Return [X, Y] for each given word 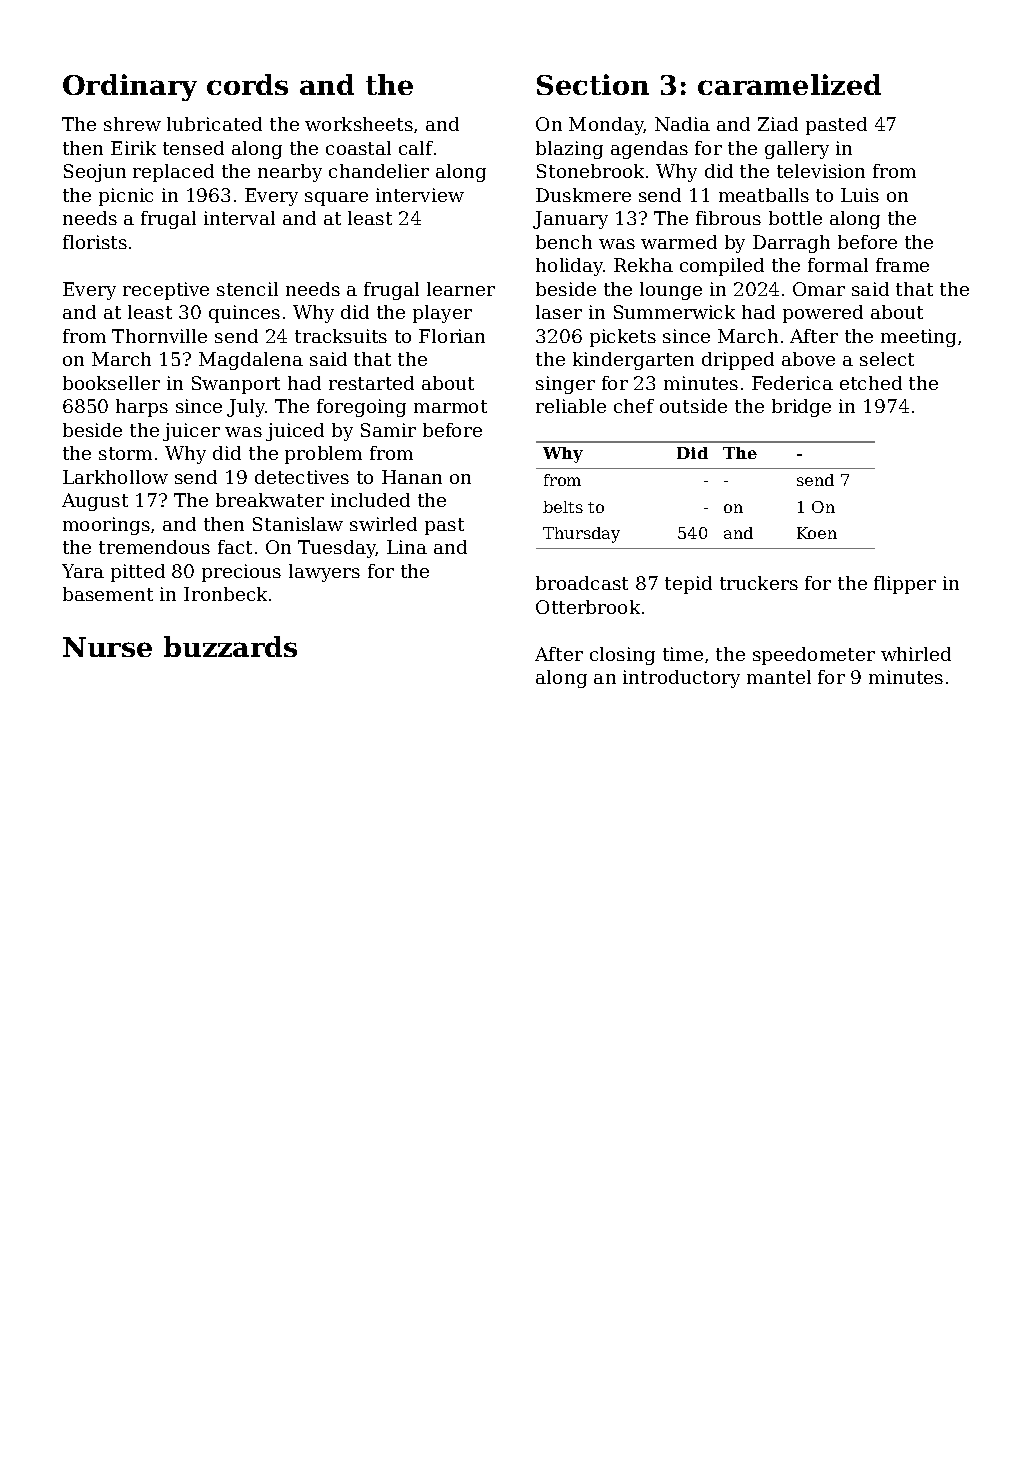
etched [871, 383]
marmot [450, 406]
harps [142, 408]
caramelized [789, 84]
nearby [290, 173]
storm [125, 453]
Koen [817, 533]
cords [247, 84]
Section [593, 84]
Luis [860, 195]
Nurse [107, 647]
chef [634, 406]
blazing [569, 150]
